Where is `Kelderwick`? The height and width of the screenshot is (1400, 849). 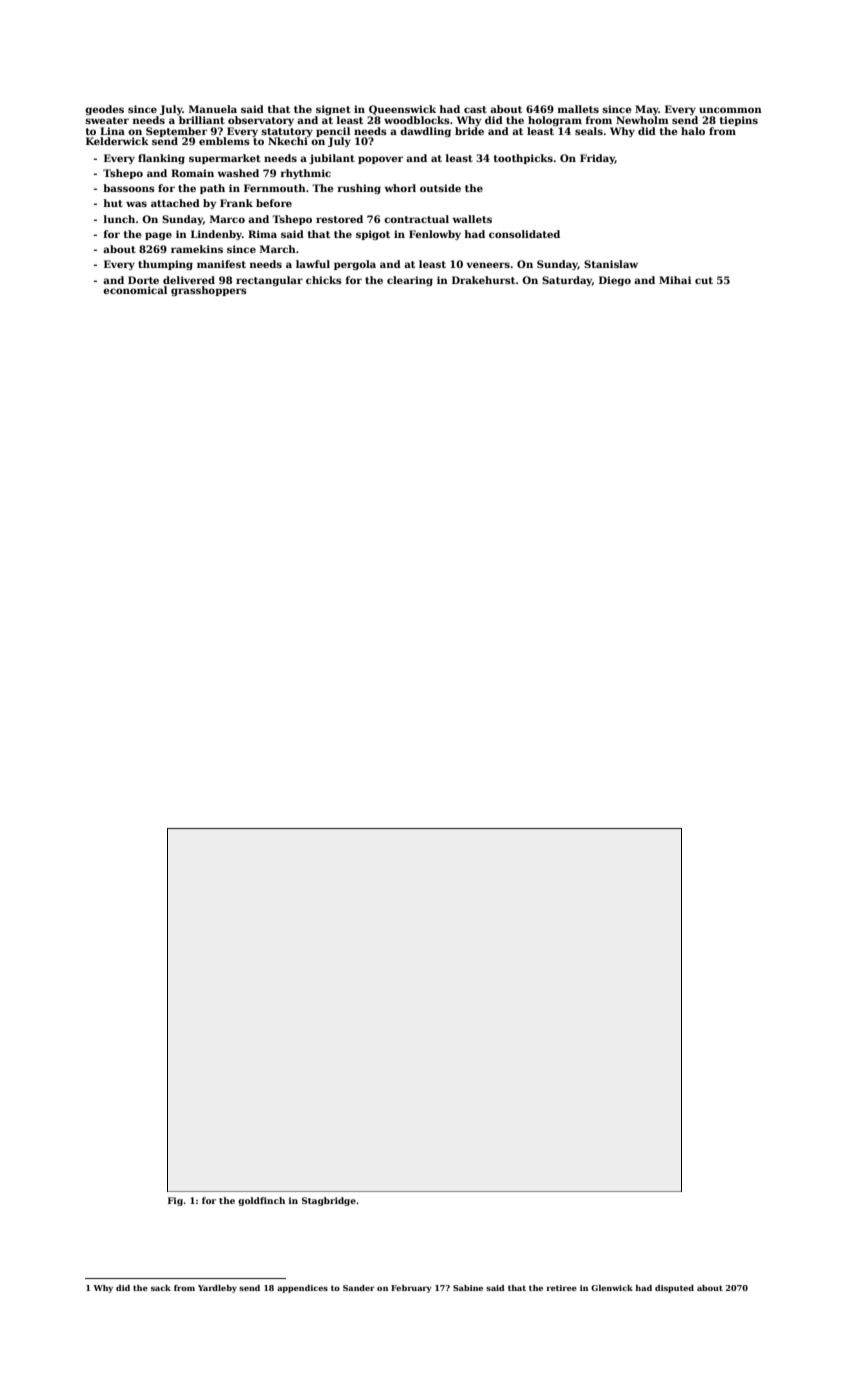
Kelderwick is located at coordinates (117, 141).
